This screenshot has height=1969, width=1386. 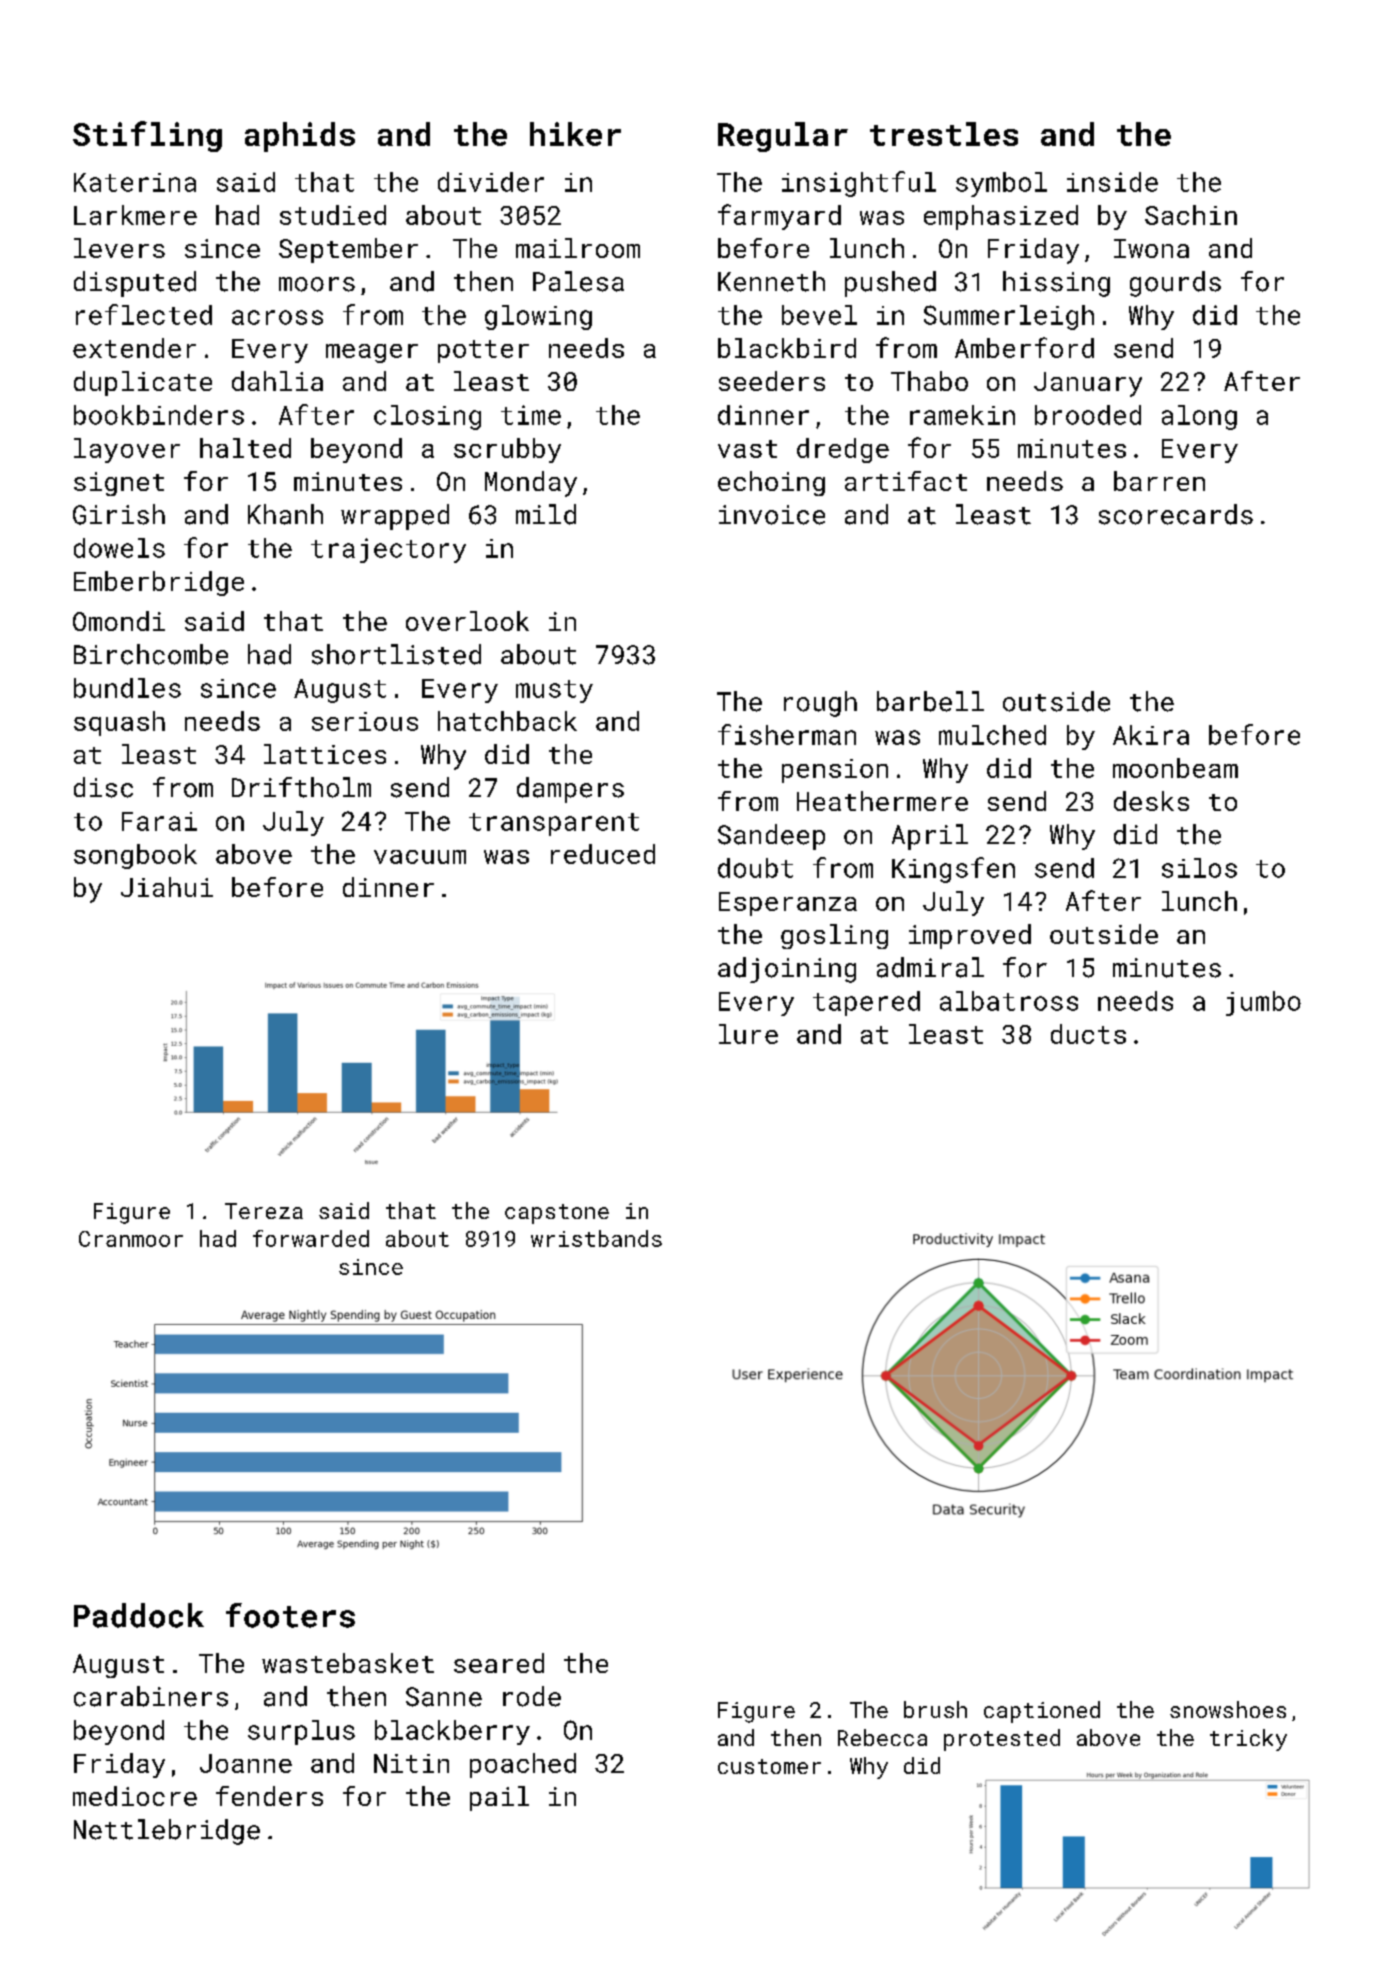 What do you see at coordinates (127, 450) in the screenshot?
I see `layover` at bounding box center [127, 450].
